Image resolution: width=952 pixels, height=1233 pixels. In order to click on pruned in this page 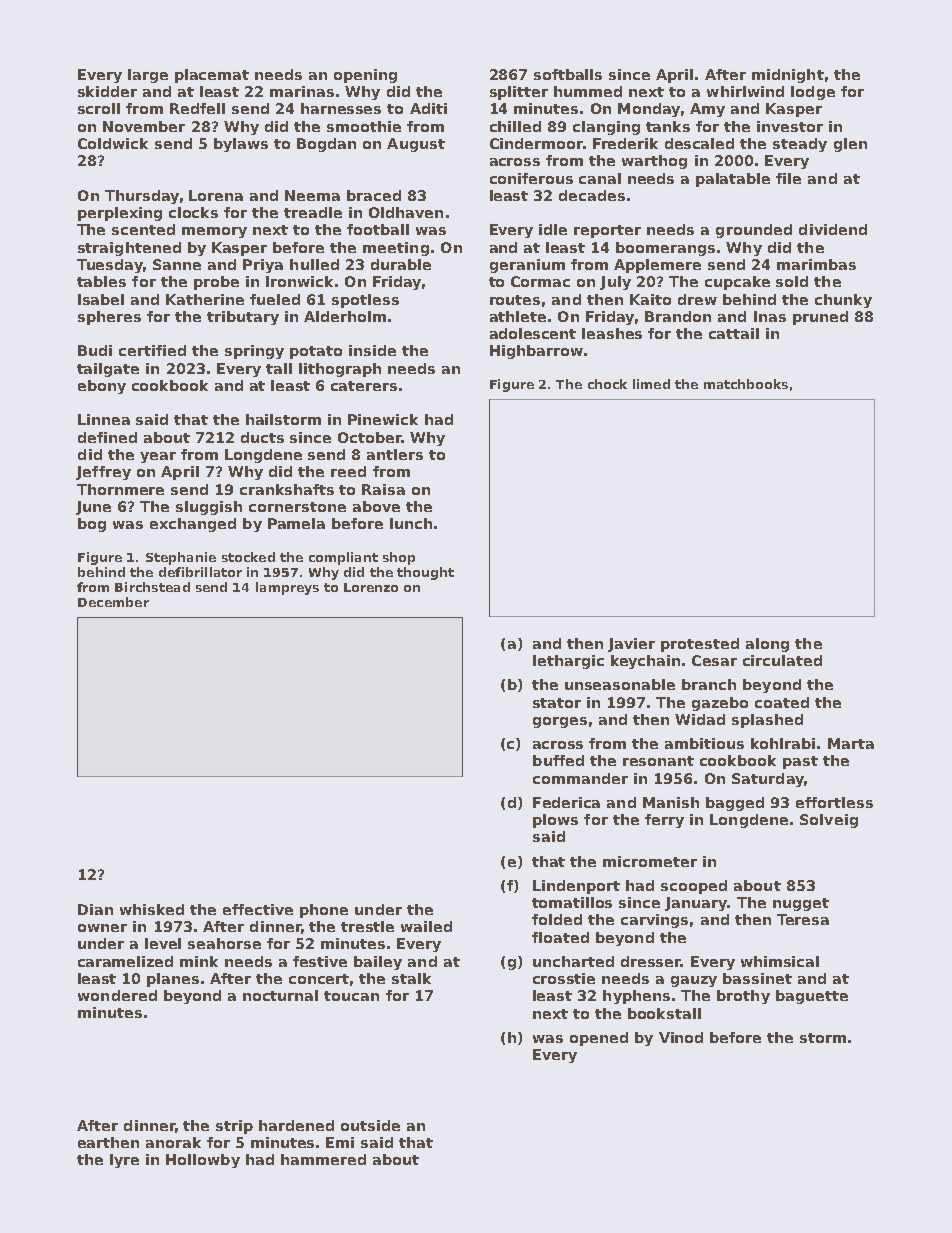, I will do `click(820, 318)`.
